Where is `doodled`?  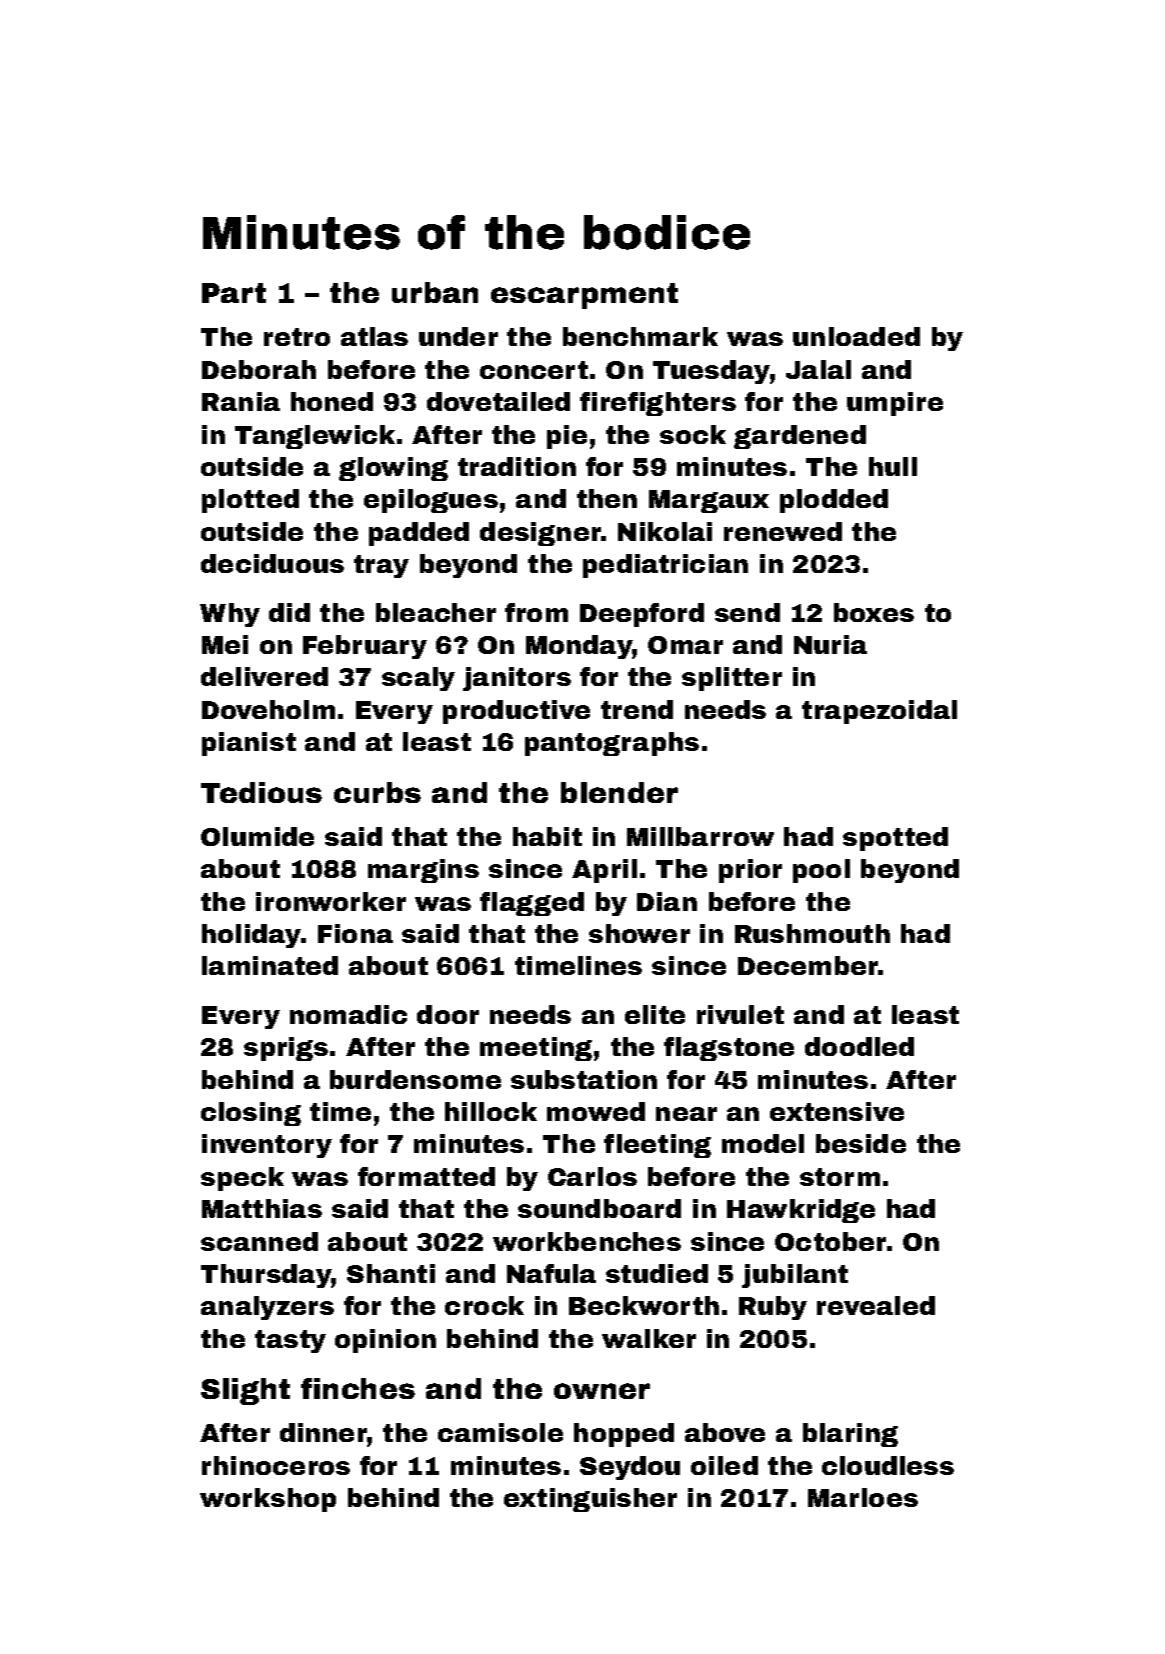 doodled is located at coordinates (859, 1046).
